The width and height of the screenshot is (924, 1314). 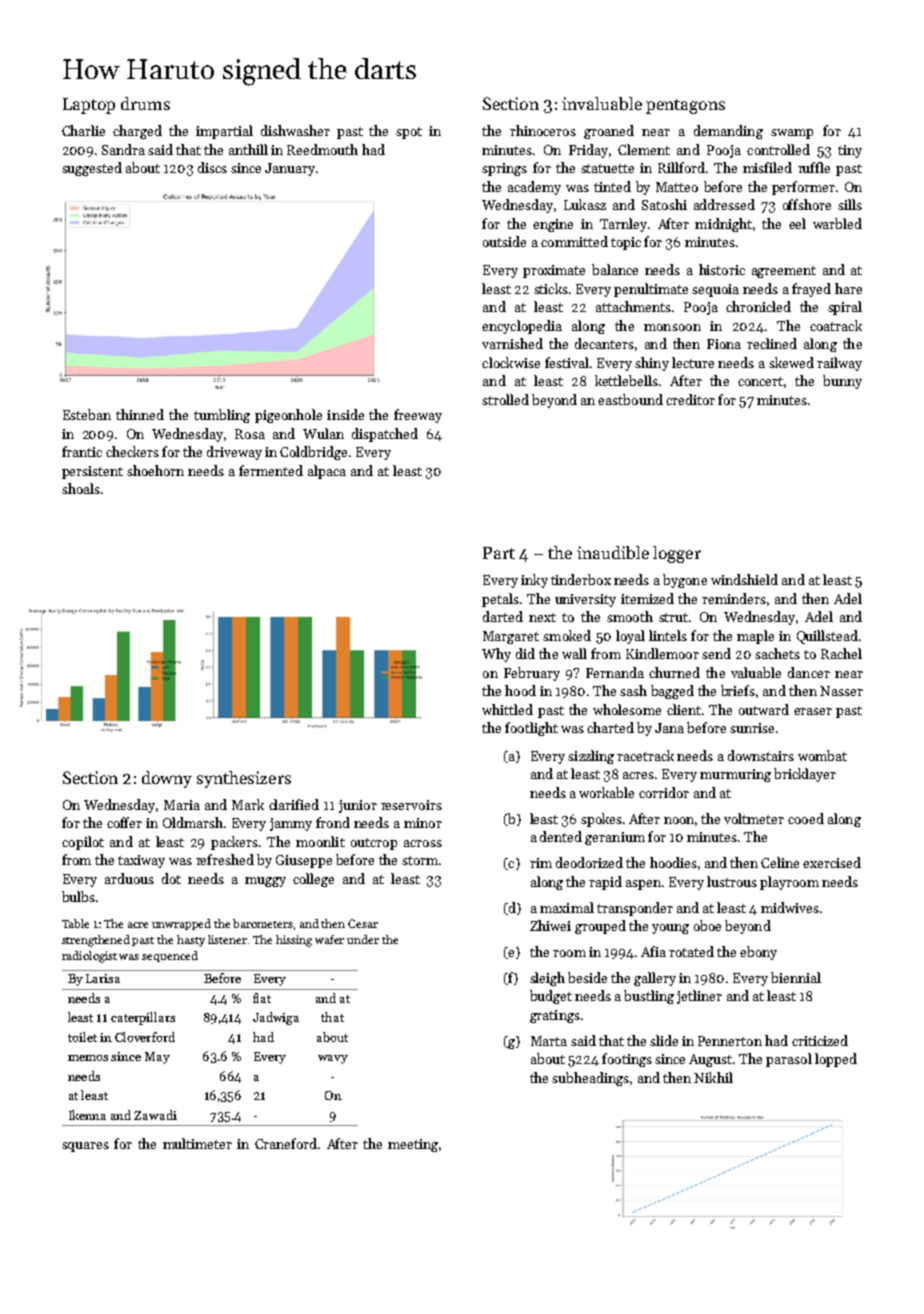 I want to click on murmuring, so click(x=735, y=775).
